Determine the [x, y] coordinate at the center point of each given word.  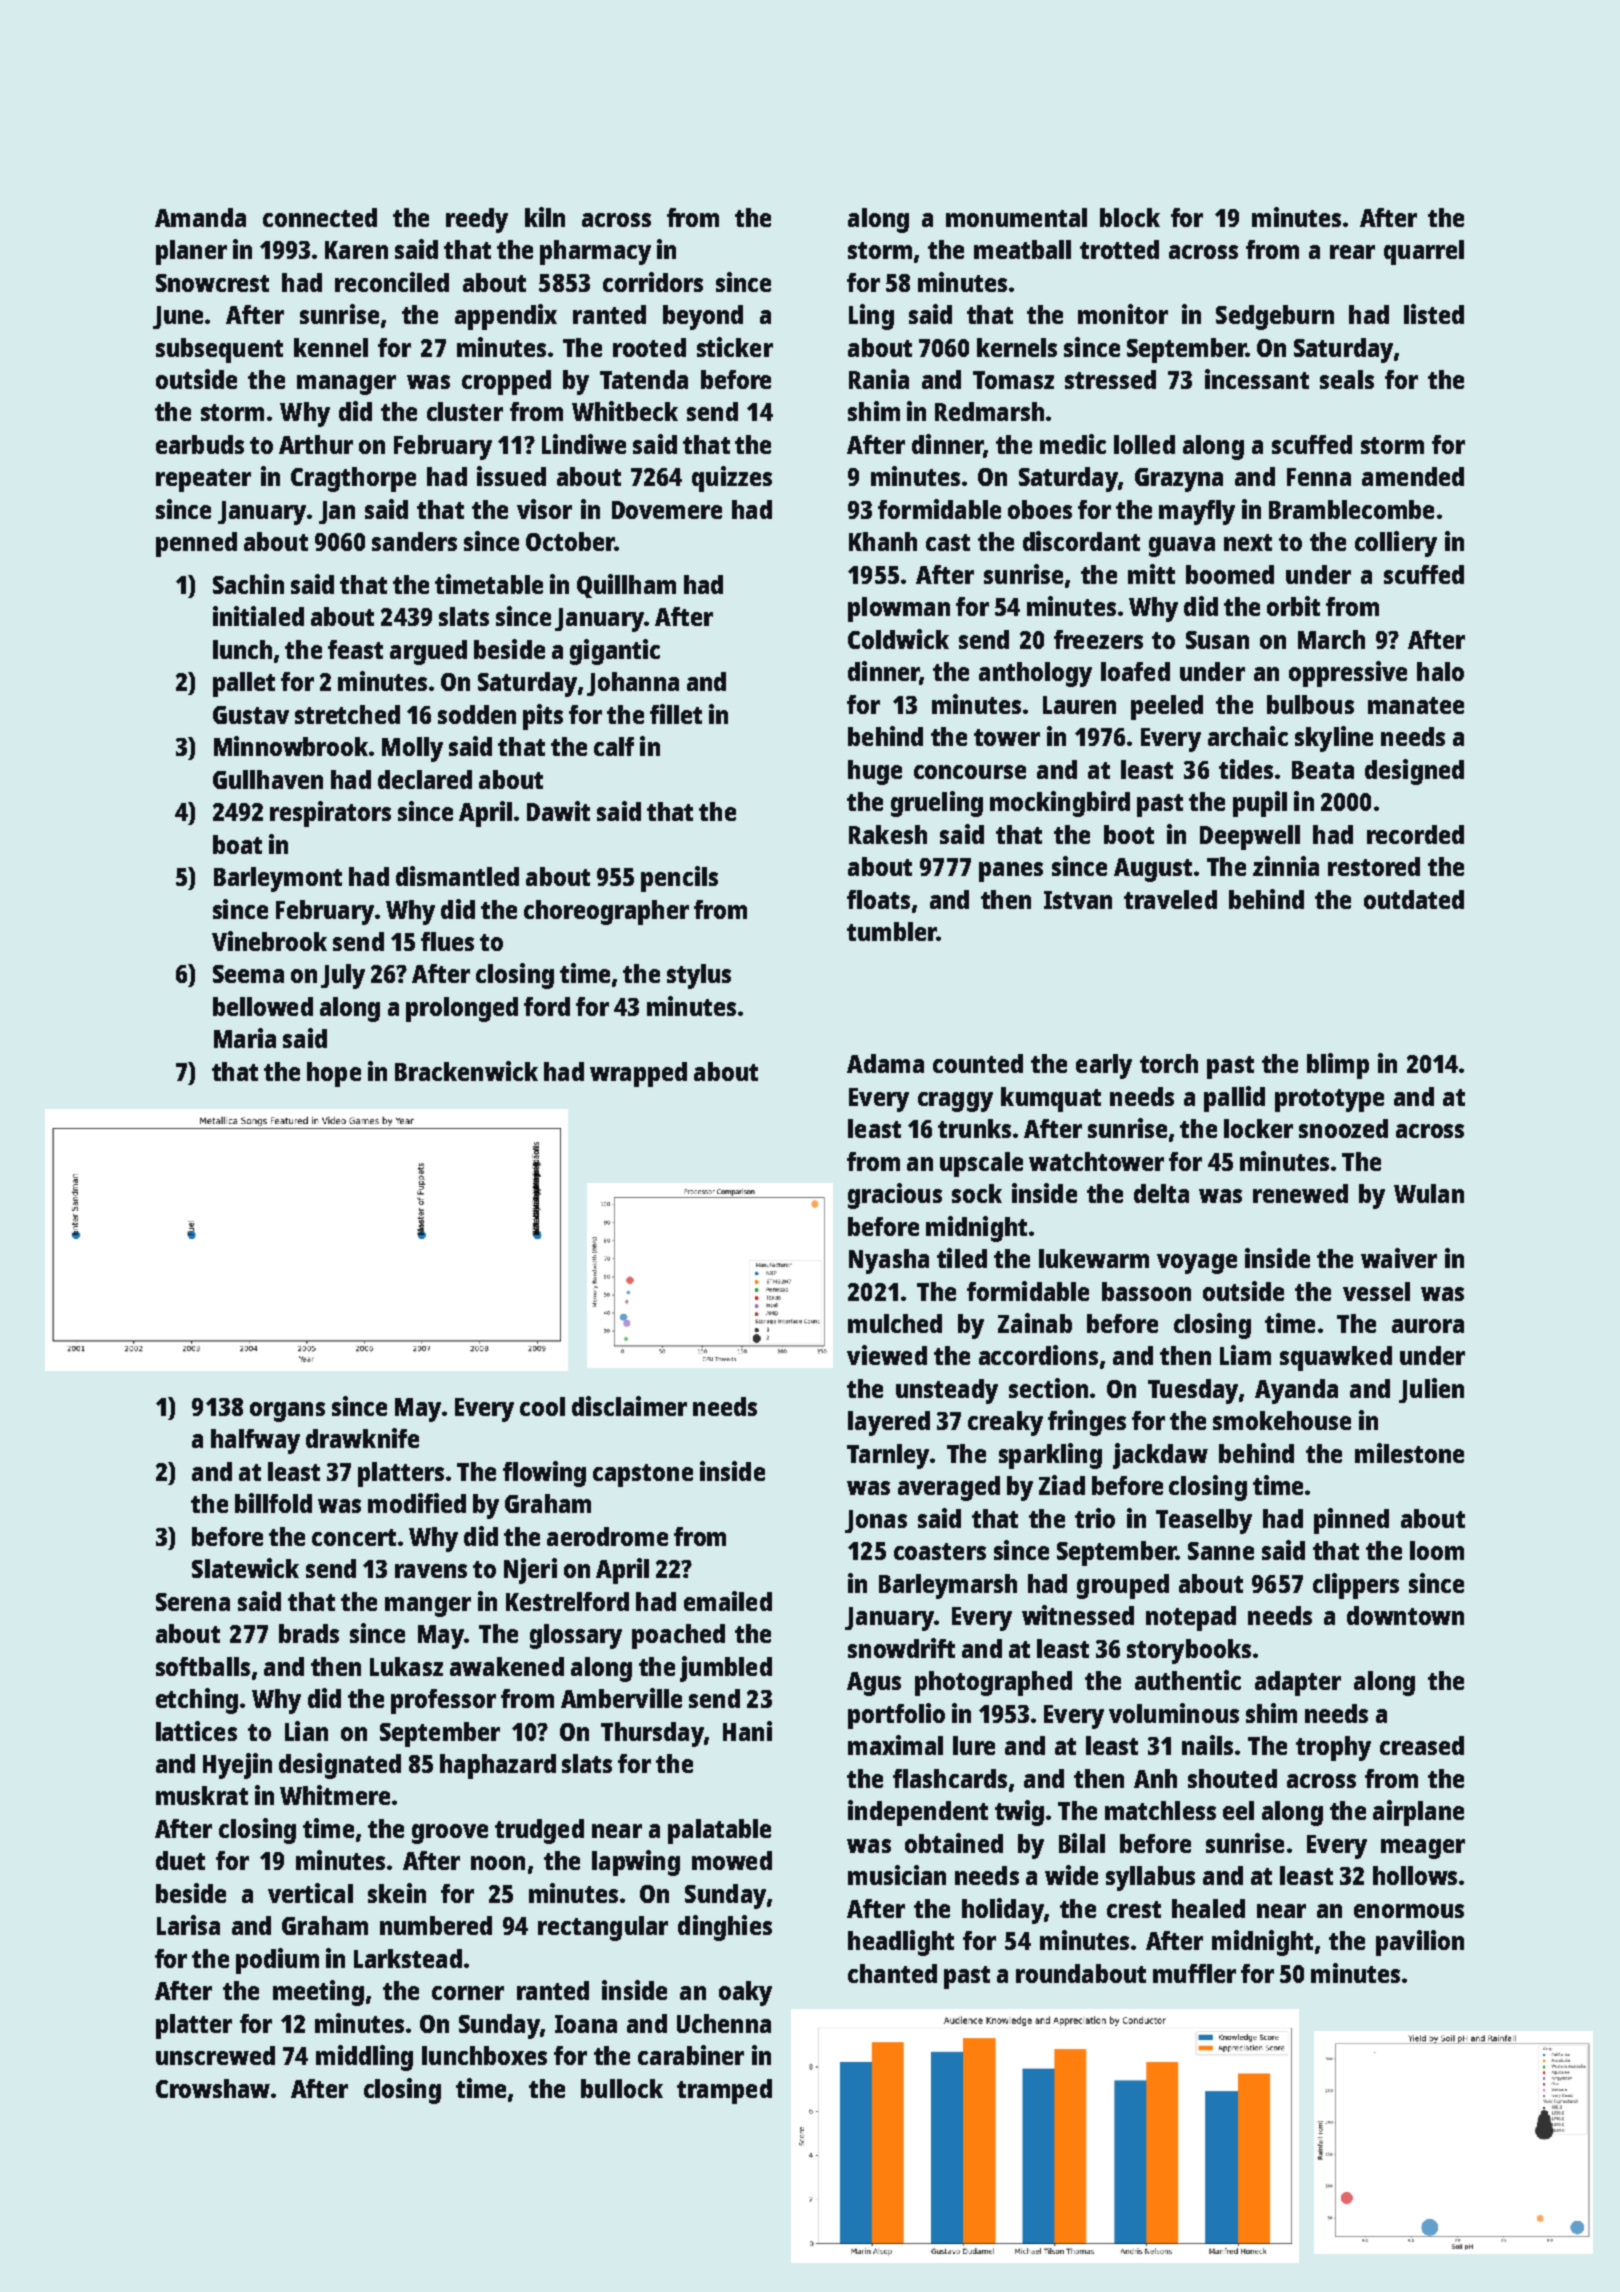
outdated [1414, 899]
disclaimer [629, 1406]
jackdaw [1160, 1456]
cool [542, 1406]
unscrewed [215, 2055]
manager [346, 385]
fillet [676, 714]
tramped [724, 2091]
